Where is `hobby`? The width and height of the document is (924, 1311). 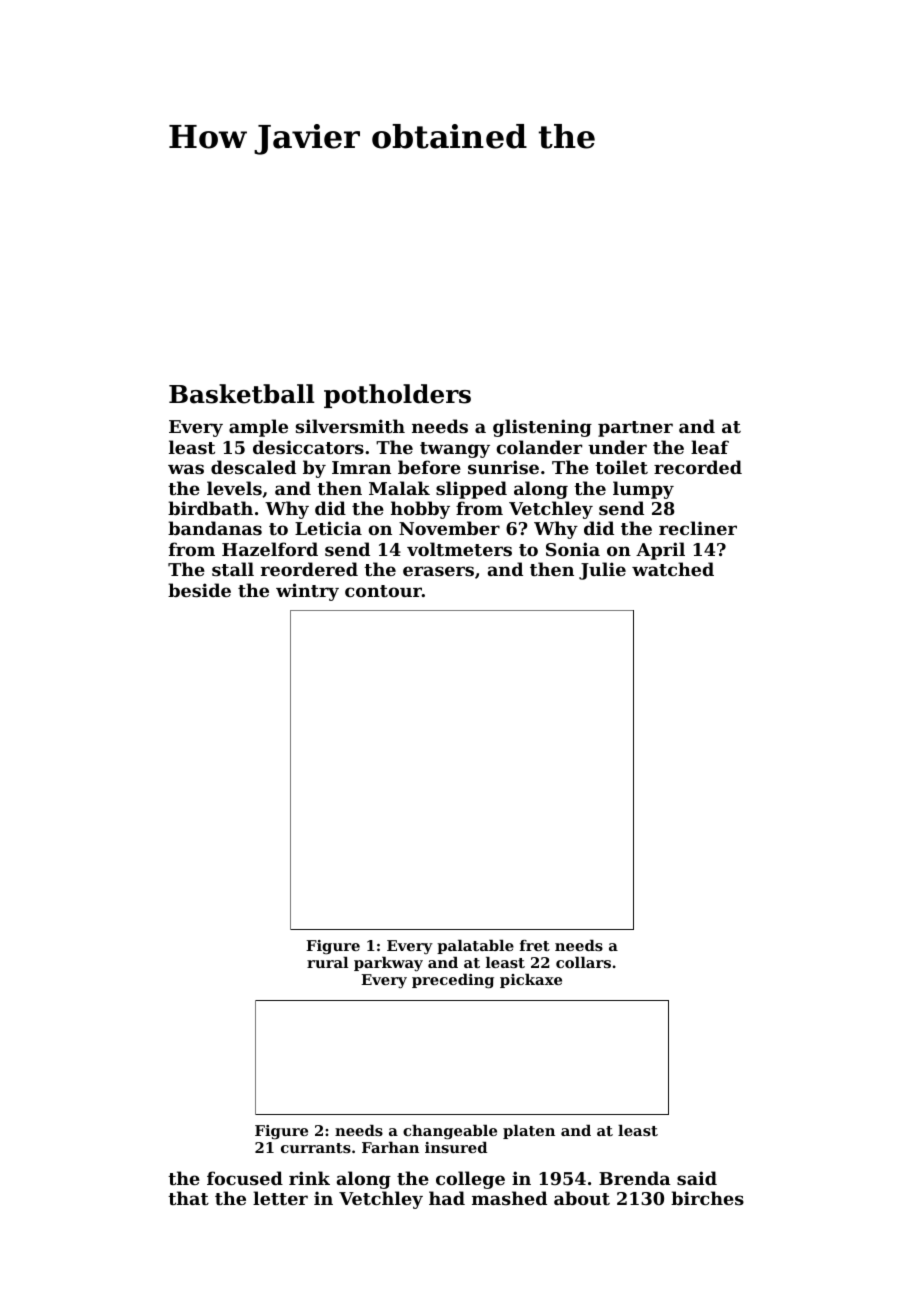 hobby is located at coordinates (420, 510).
